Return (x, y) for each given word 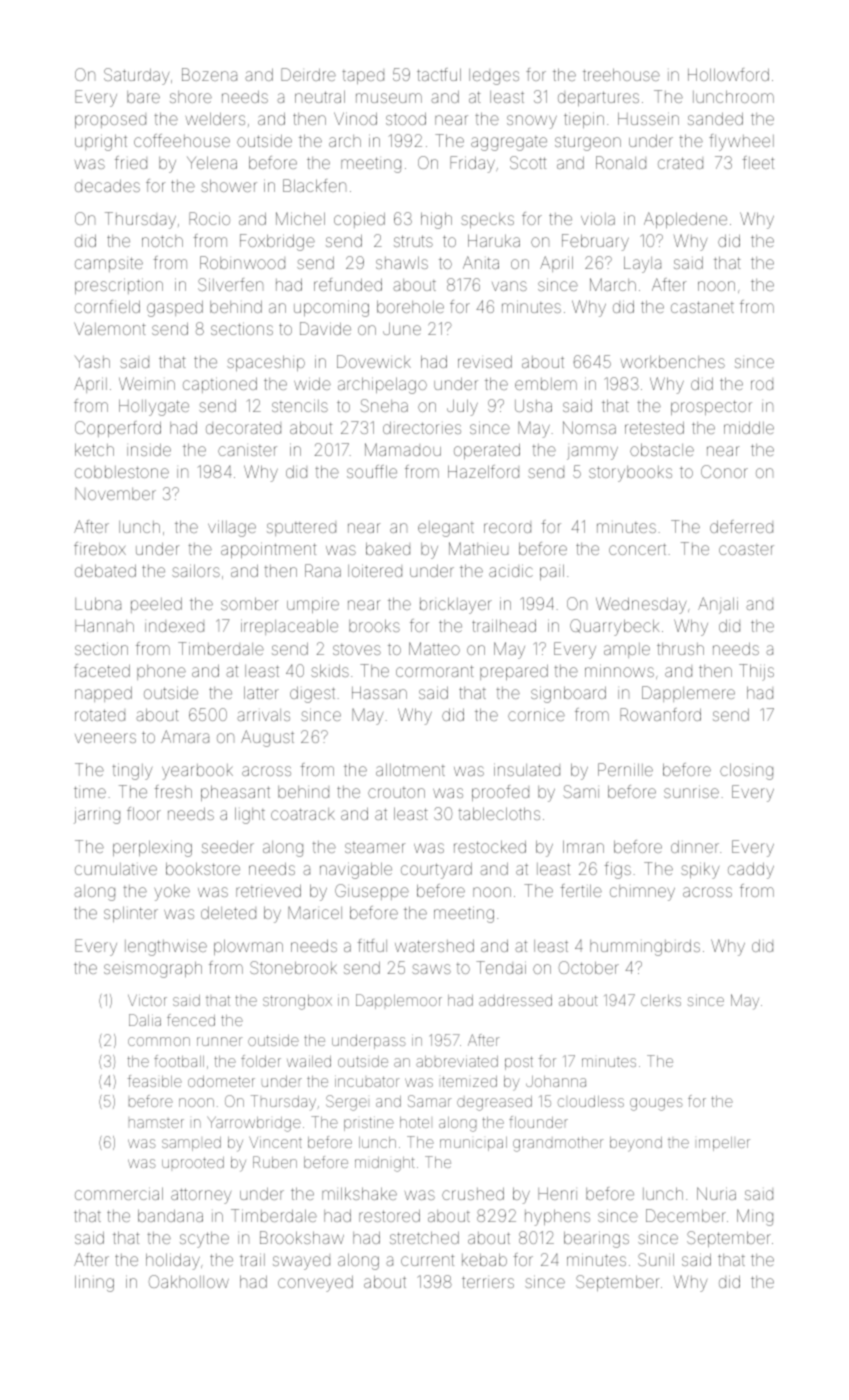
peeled (156, 605)
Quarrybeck (614, 627)
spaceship (266, 363)
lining (94, 1283)
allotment (410, 769)
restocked (490, 846)
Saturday (136, 76)
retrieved (268, 890)
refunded (348, 284)
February (595, 242)
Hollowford (728, 74)
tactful (439, 74)
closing (746, 771)
